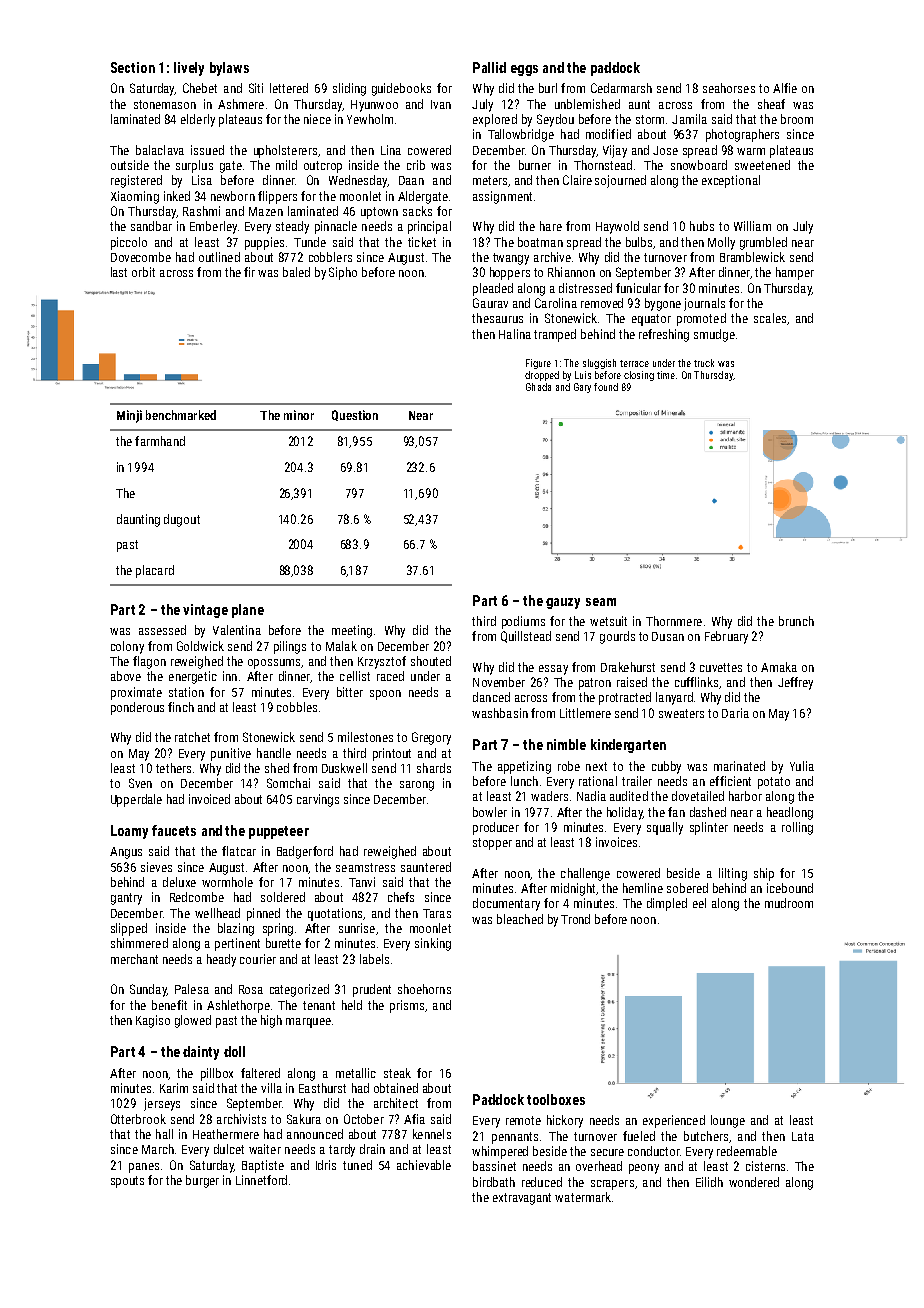 This screenshot has width=924, height=1308. I want to click on toolboxes, so click(556, 1099).
